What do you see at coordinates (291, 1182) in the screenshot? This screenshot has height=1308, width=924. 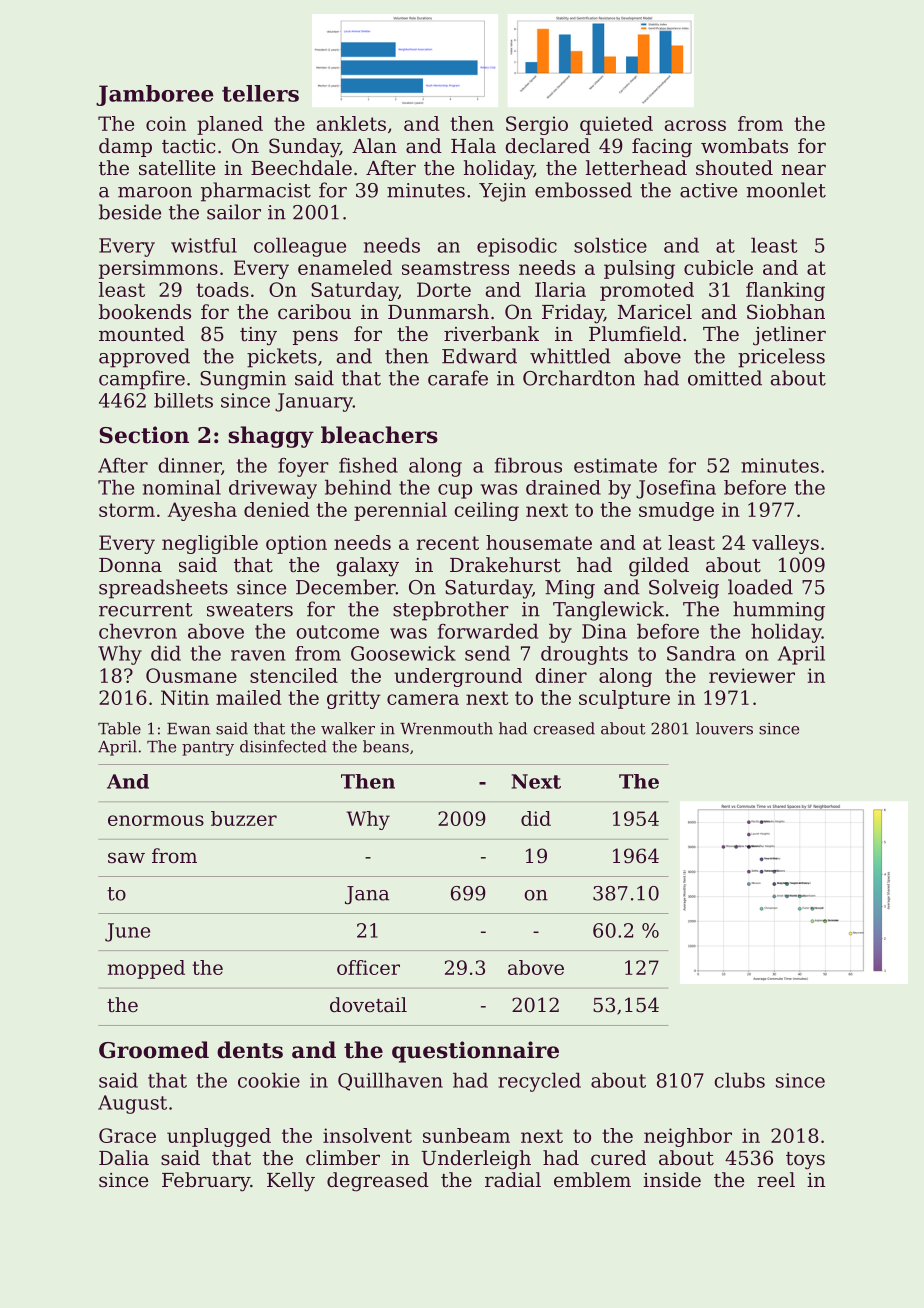 I see `Kelly` at bounding box center [291, 1182].
